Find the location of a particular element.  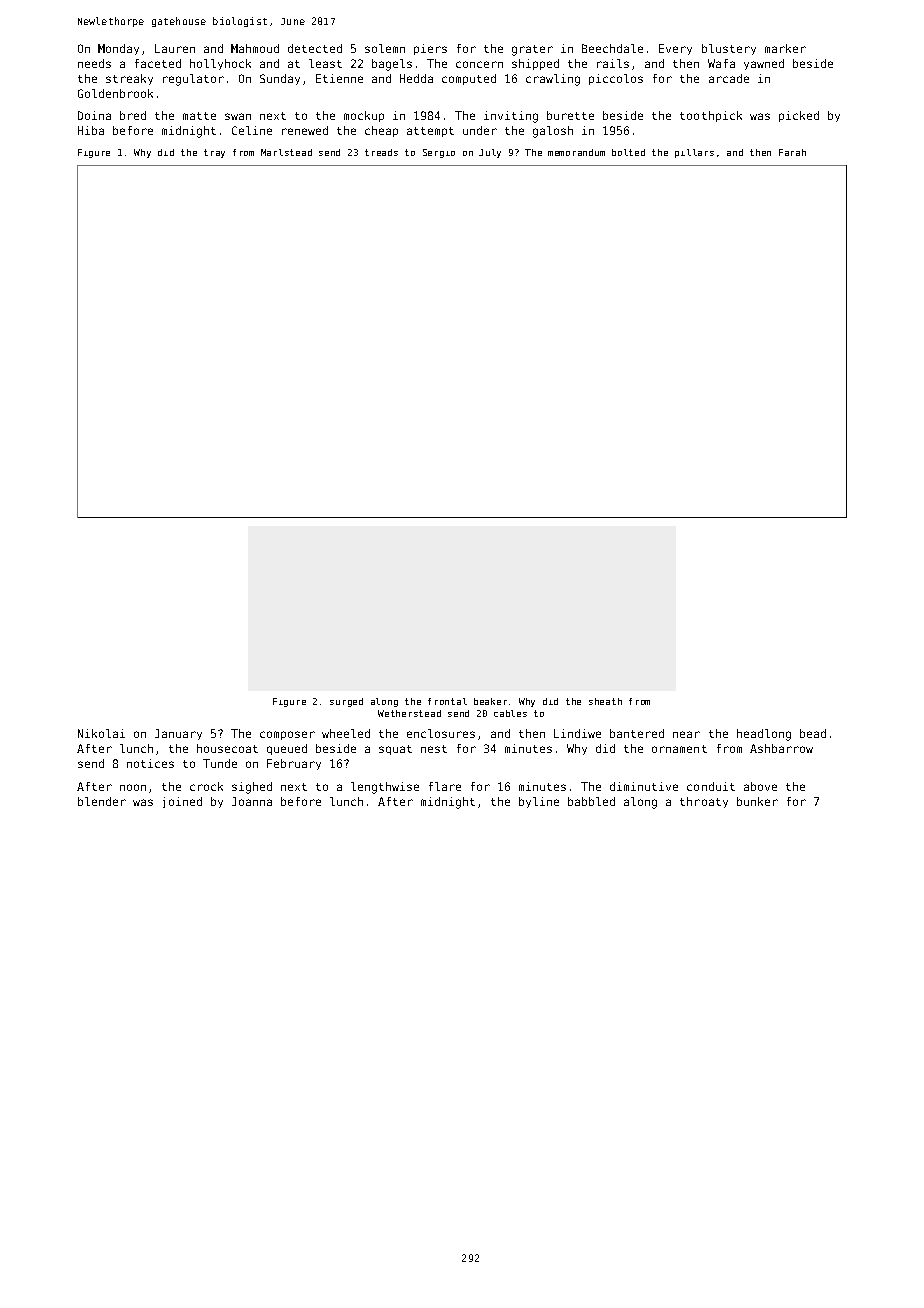

bunker is located at coordinates (757, 801).
